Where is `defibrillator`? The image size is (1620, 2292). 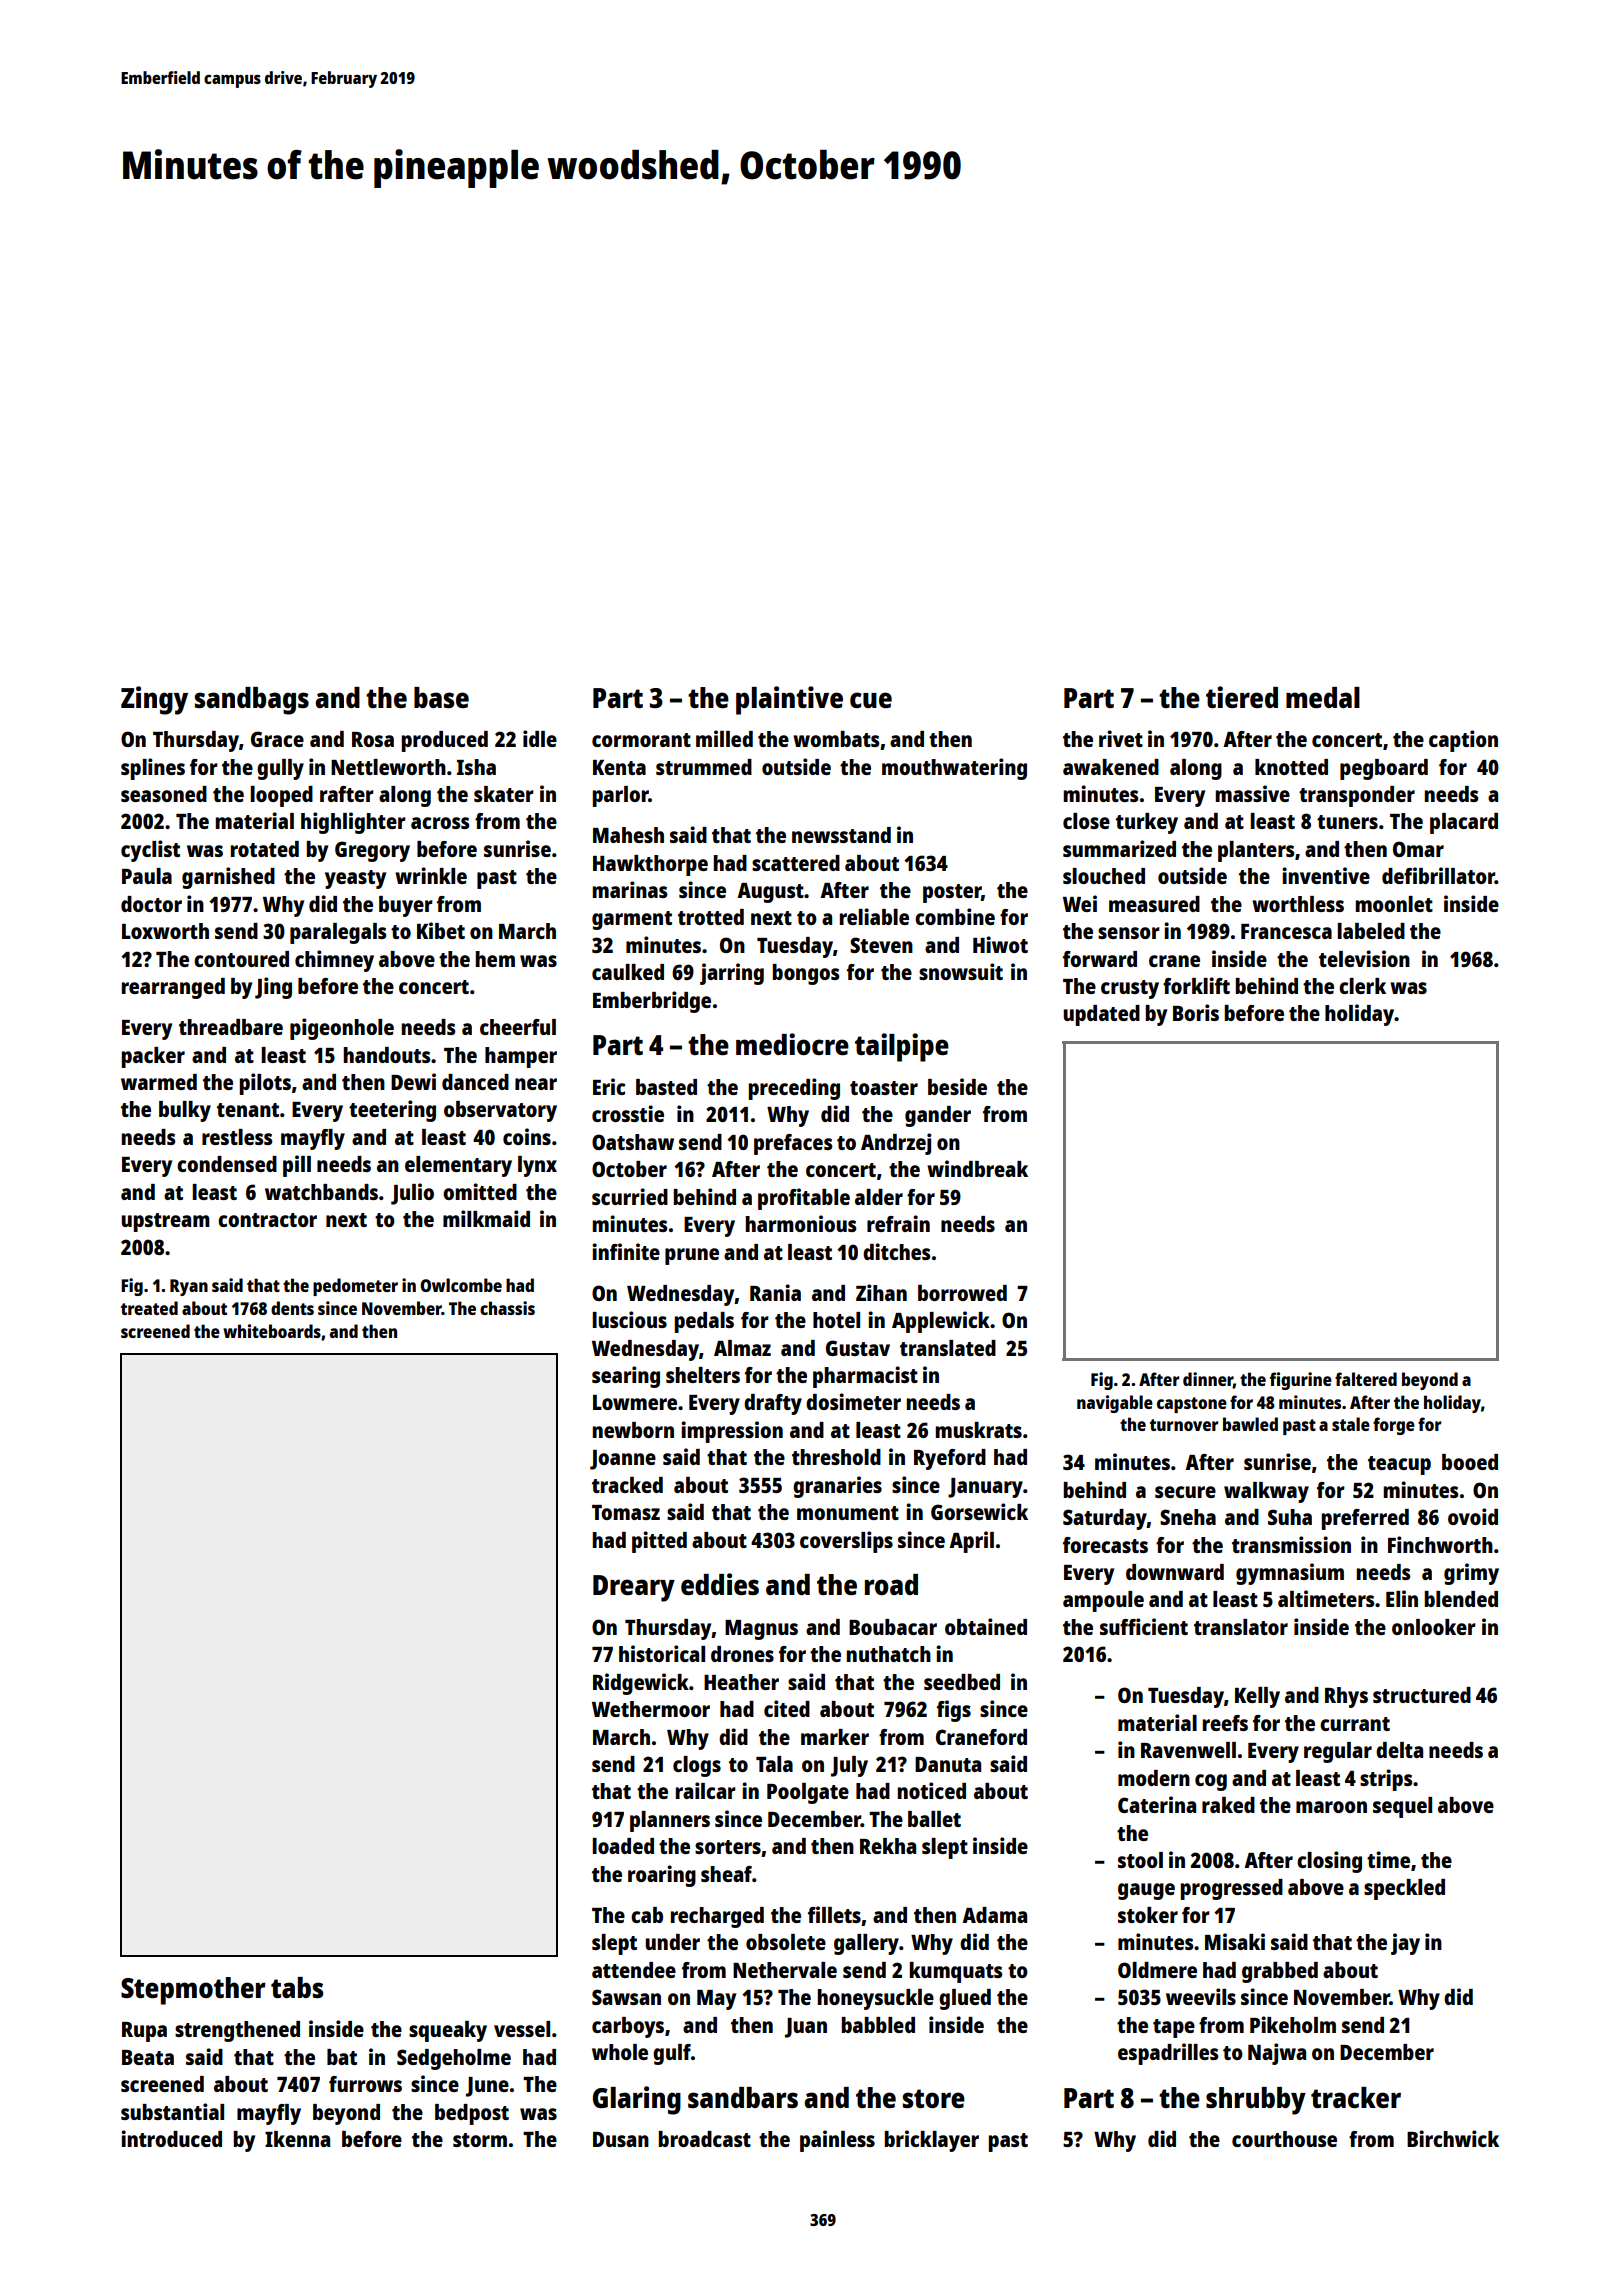 defibrillator is located at coordinates (1438, 875).
